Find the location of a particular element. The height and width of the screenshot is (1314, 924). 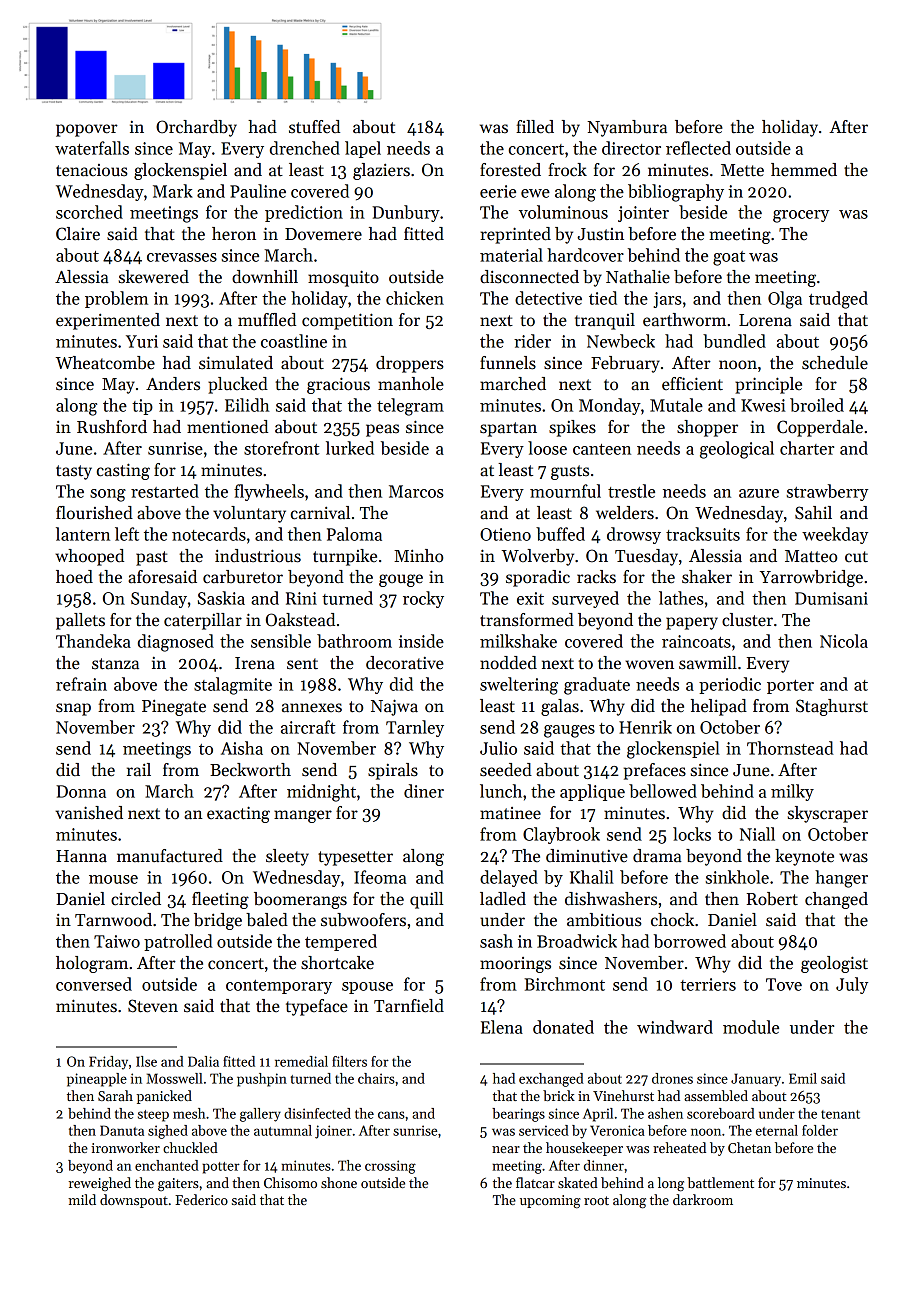

Federico is located at coordinates (201, 1199).
